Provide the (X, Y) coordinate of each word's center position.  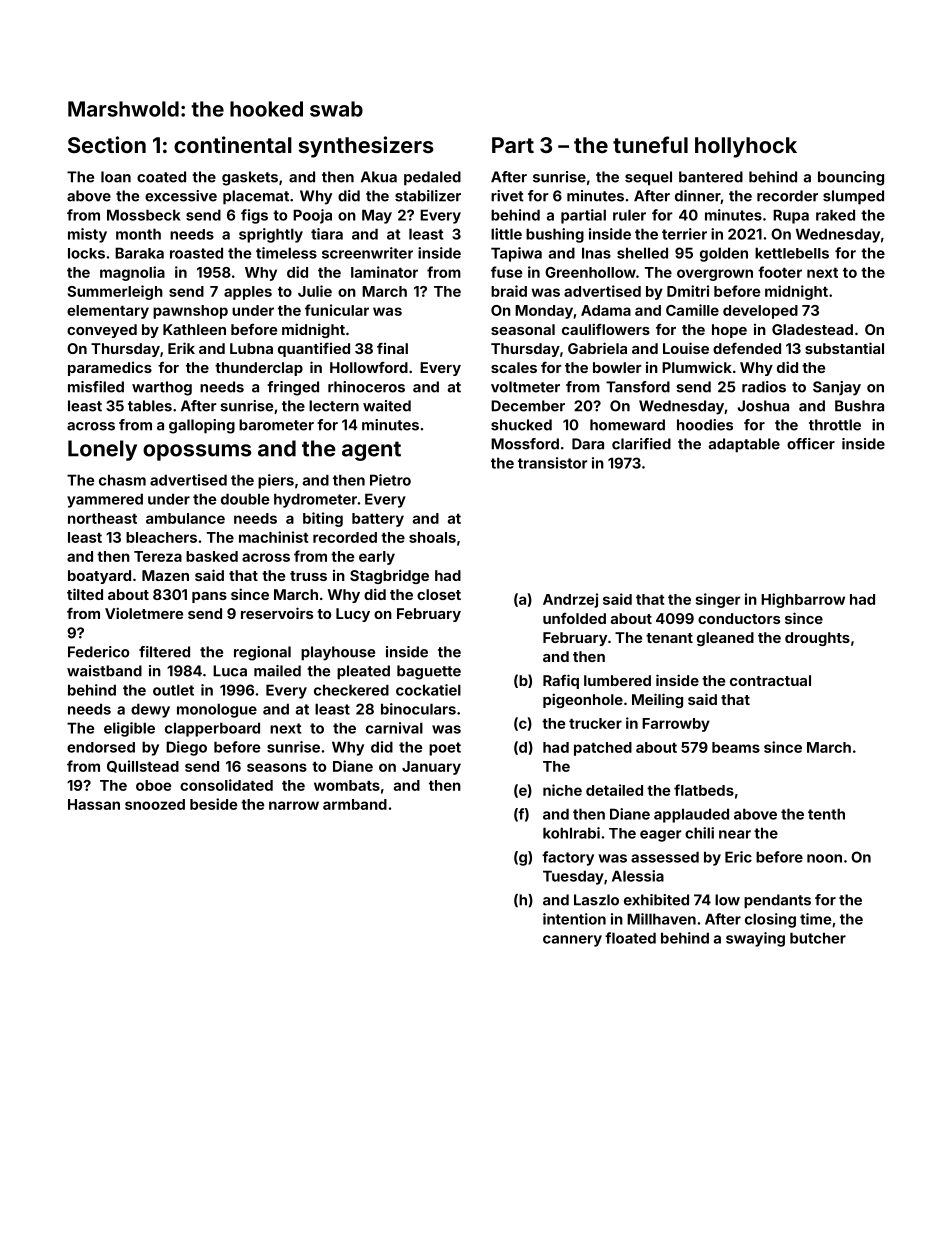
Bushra (859, 406)
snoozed (155, 804)
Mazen (165, 575)
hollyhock (746, 147)
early (377, 558)
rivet (507, 196)
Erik (181, 348)
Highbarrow (803, 600)
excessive (181, 196)
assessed (665, 857)
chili (699, 833)
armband (355, 804)
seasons (277, 767)
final (392, 348)
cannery (572, 941)
